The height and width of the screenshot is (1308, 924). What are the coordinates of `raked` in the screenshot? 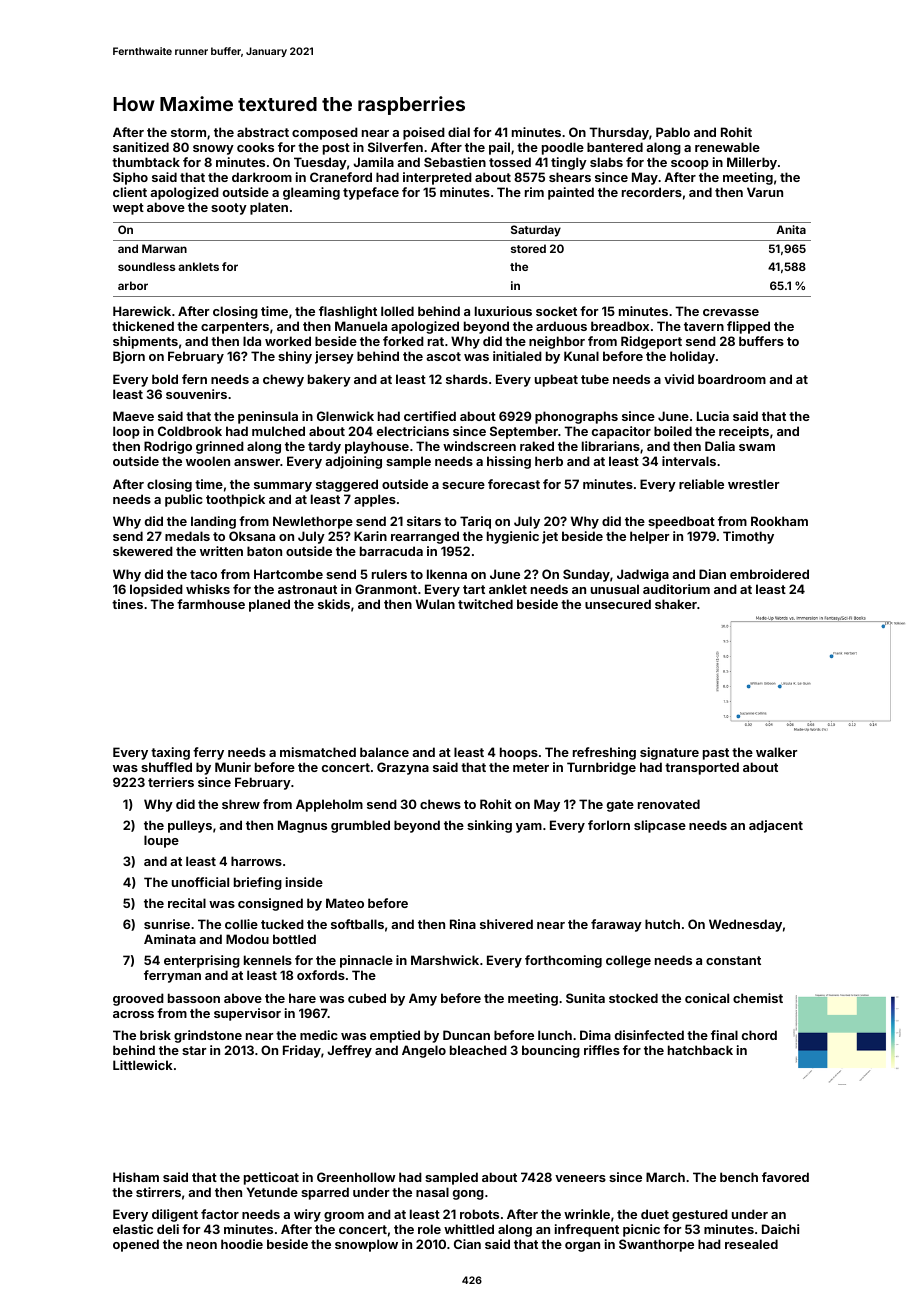 It's located at (537, 446).
